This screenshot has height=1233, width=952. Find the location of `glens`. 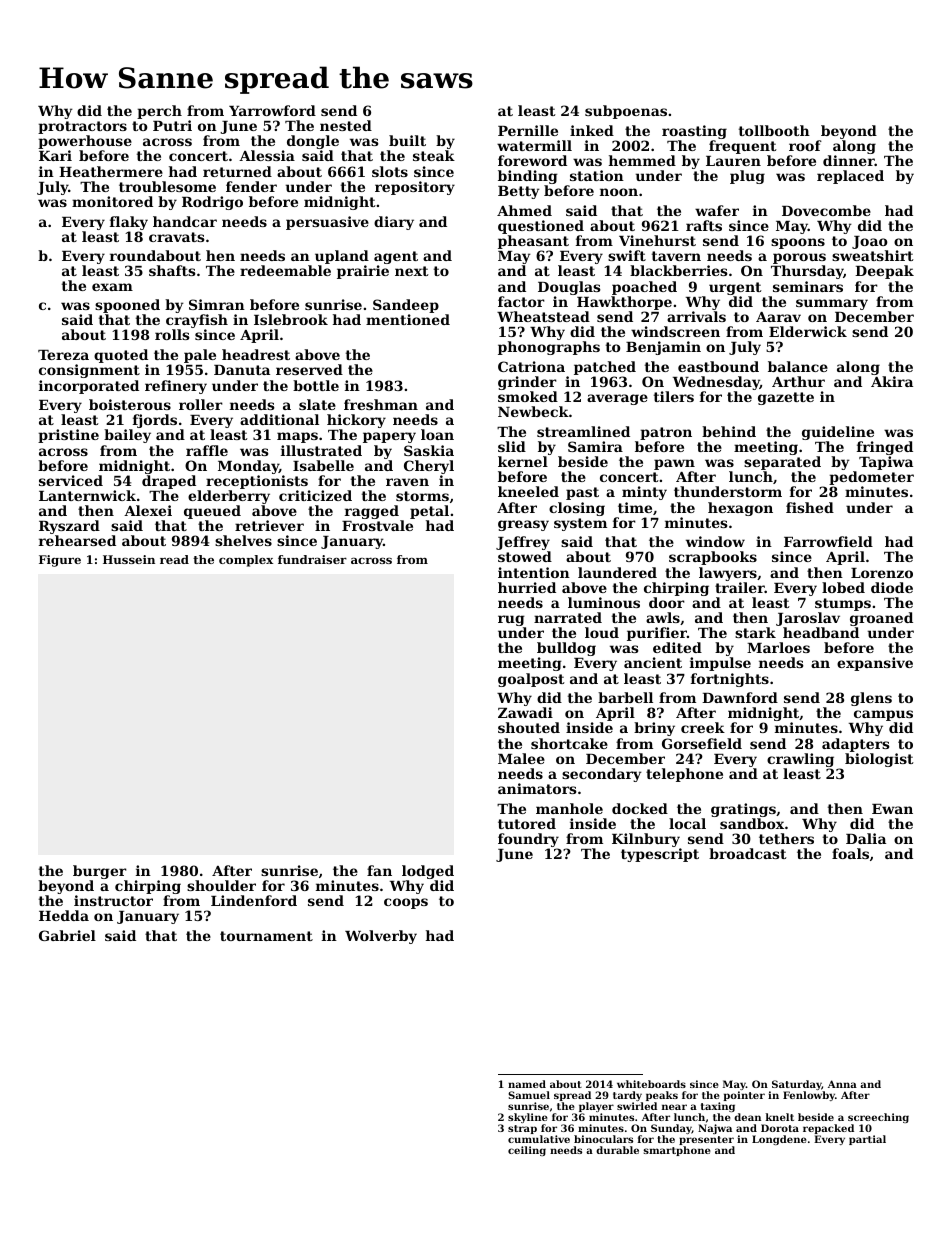

glens is located at coordinates (871, 699).
